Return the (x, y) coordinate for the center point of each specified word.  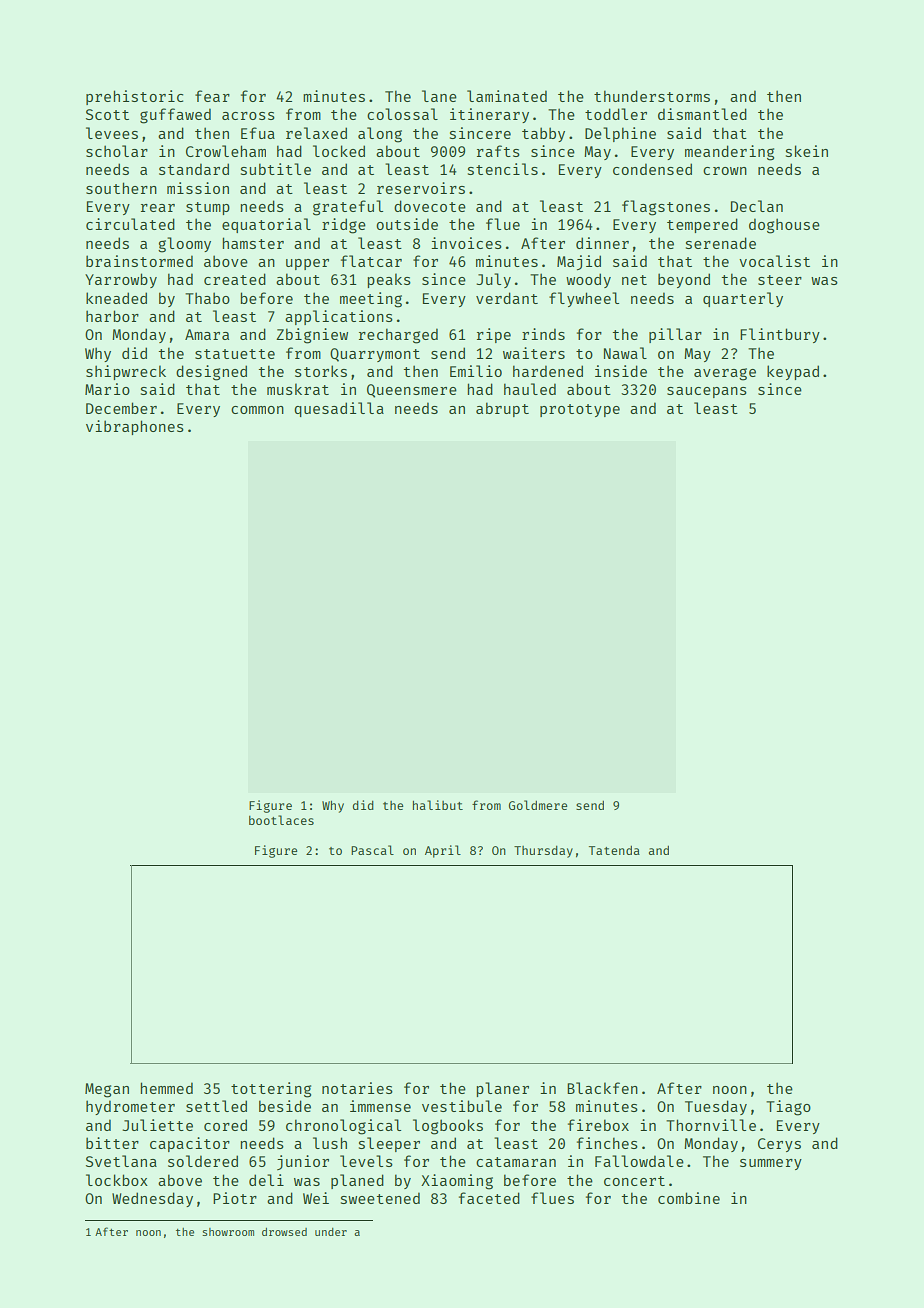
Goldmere (538, 805)
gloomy (184, 245)
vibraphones (135, 427)
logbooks (448, 1127)
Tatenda (614, 850)
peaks (389, 280)
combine (689, 1198)
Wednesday (152, 1199)
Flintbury (780, 335)
